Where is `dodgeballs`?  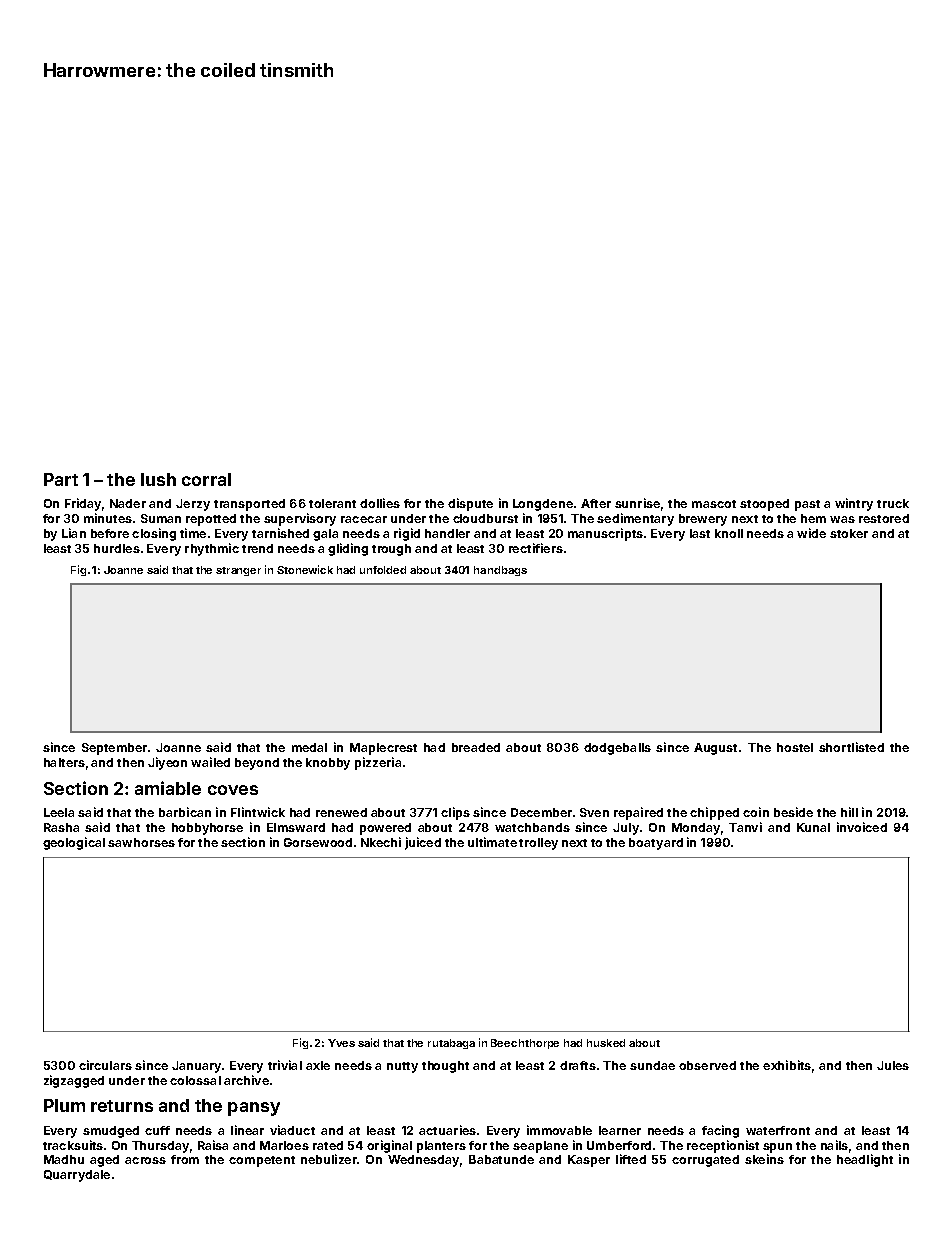 dodgeballs is located at coordinates (617, 749).
